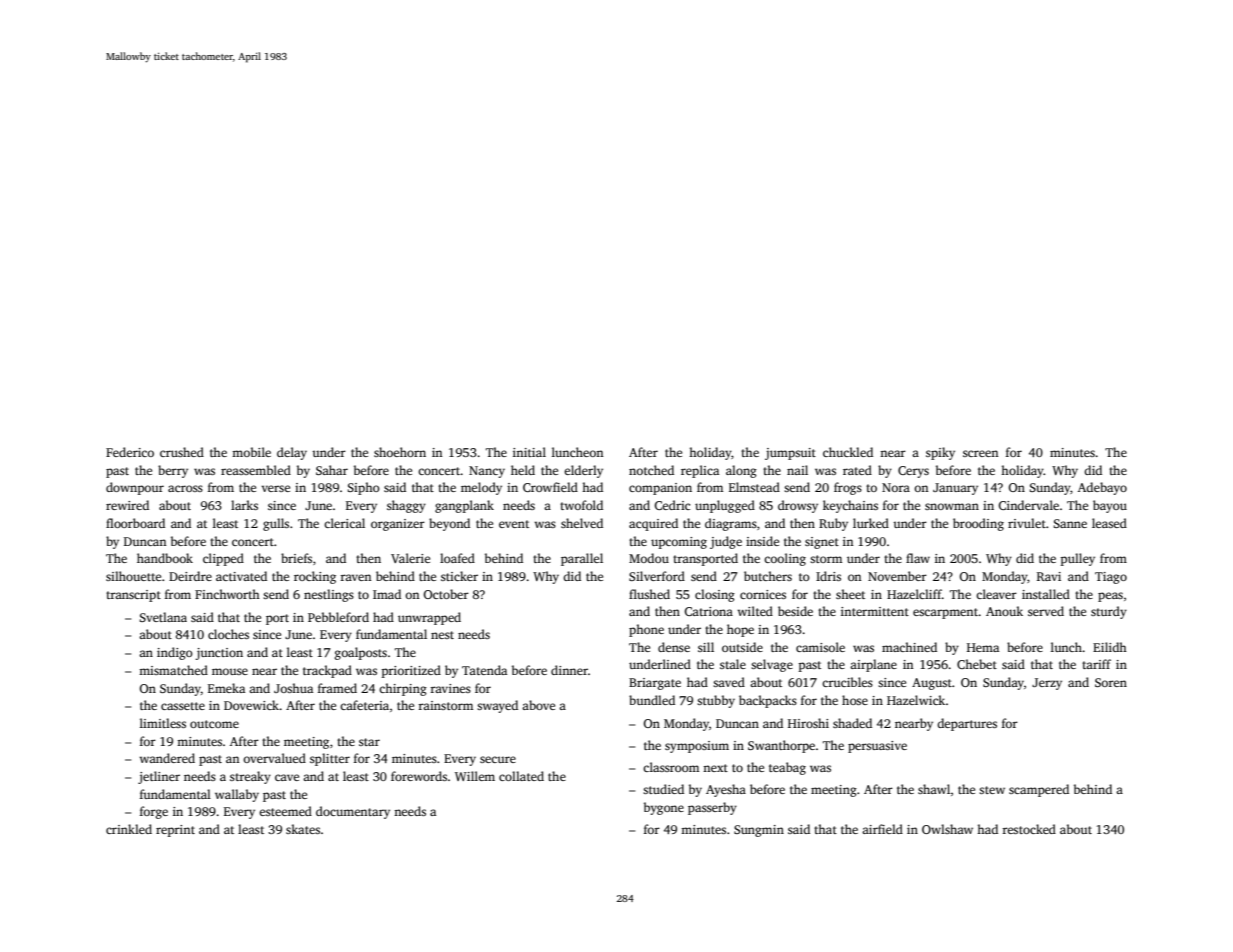 This document has height=952, width=1233. What do you see at coordinates (498, 759) in the document?
I see `secure` at bounding box center [498, 759].
